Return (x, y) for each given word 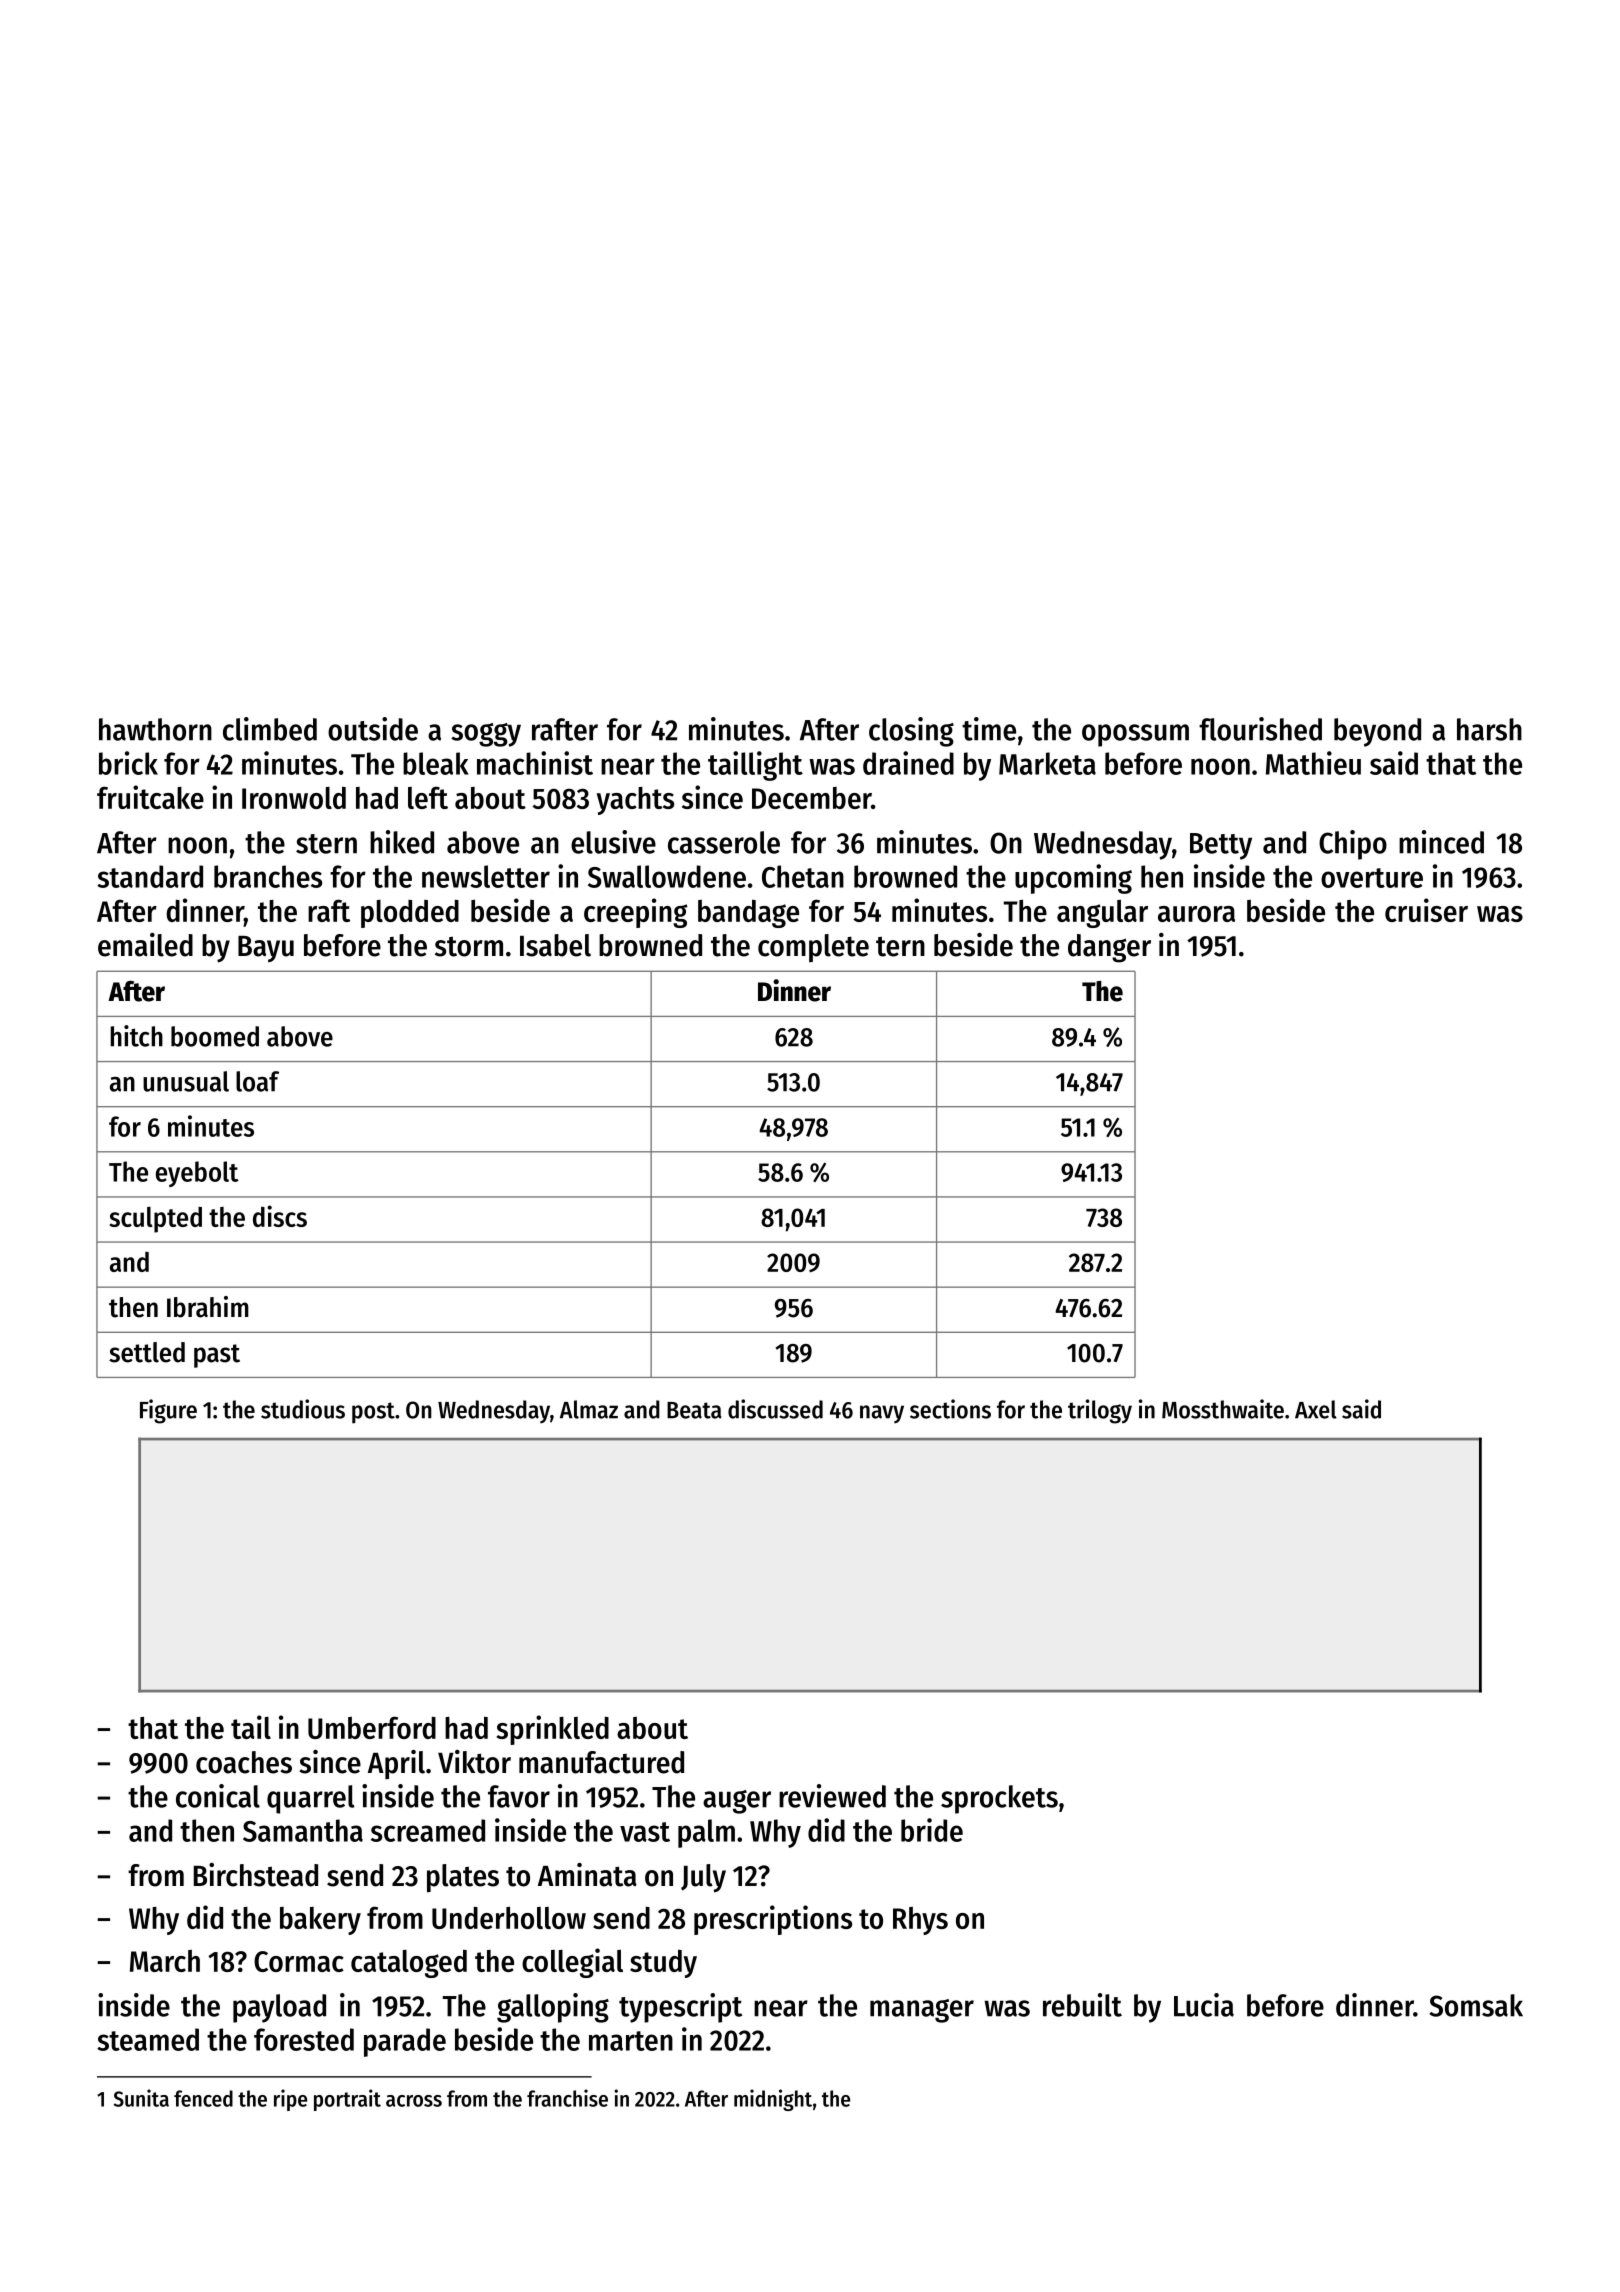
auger (737, 1802)
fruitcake (150, 797)
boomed (215, 1036)
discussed (775, 1409)
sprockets (999, 1799)
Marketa (1047, 763)
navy (882, 1414)
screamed (428, 1830)
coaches (244, 1762)
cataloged (409, 1963)
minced (1441, 842)
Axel (1316, 1409)
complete (813, 948)
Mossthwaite (1223, 1409)
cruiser (1426, 910)
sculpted (155, 1220)
